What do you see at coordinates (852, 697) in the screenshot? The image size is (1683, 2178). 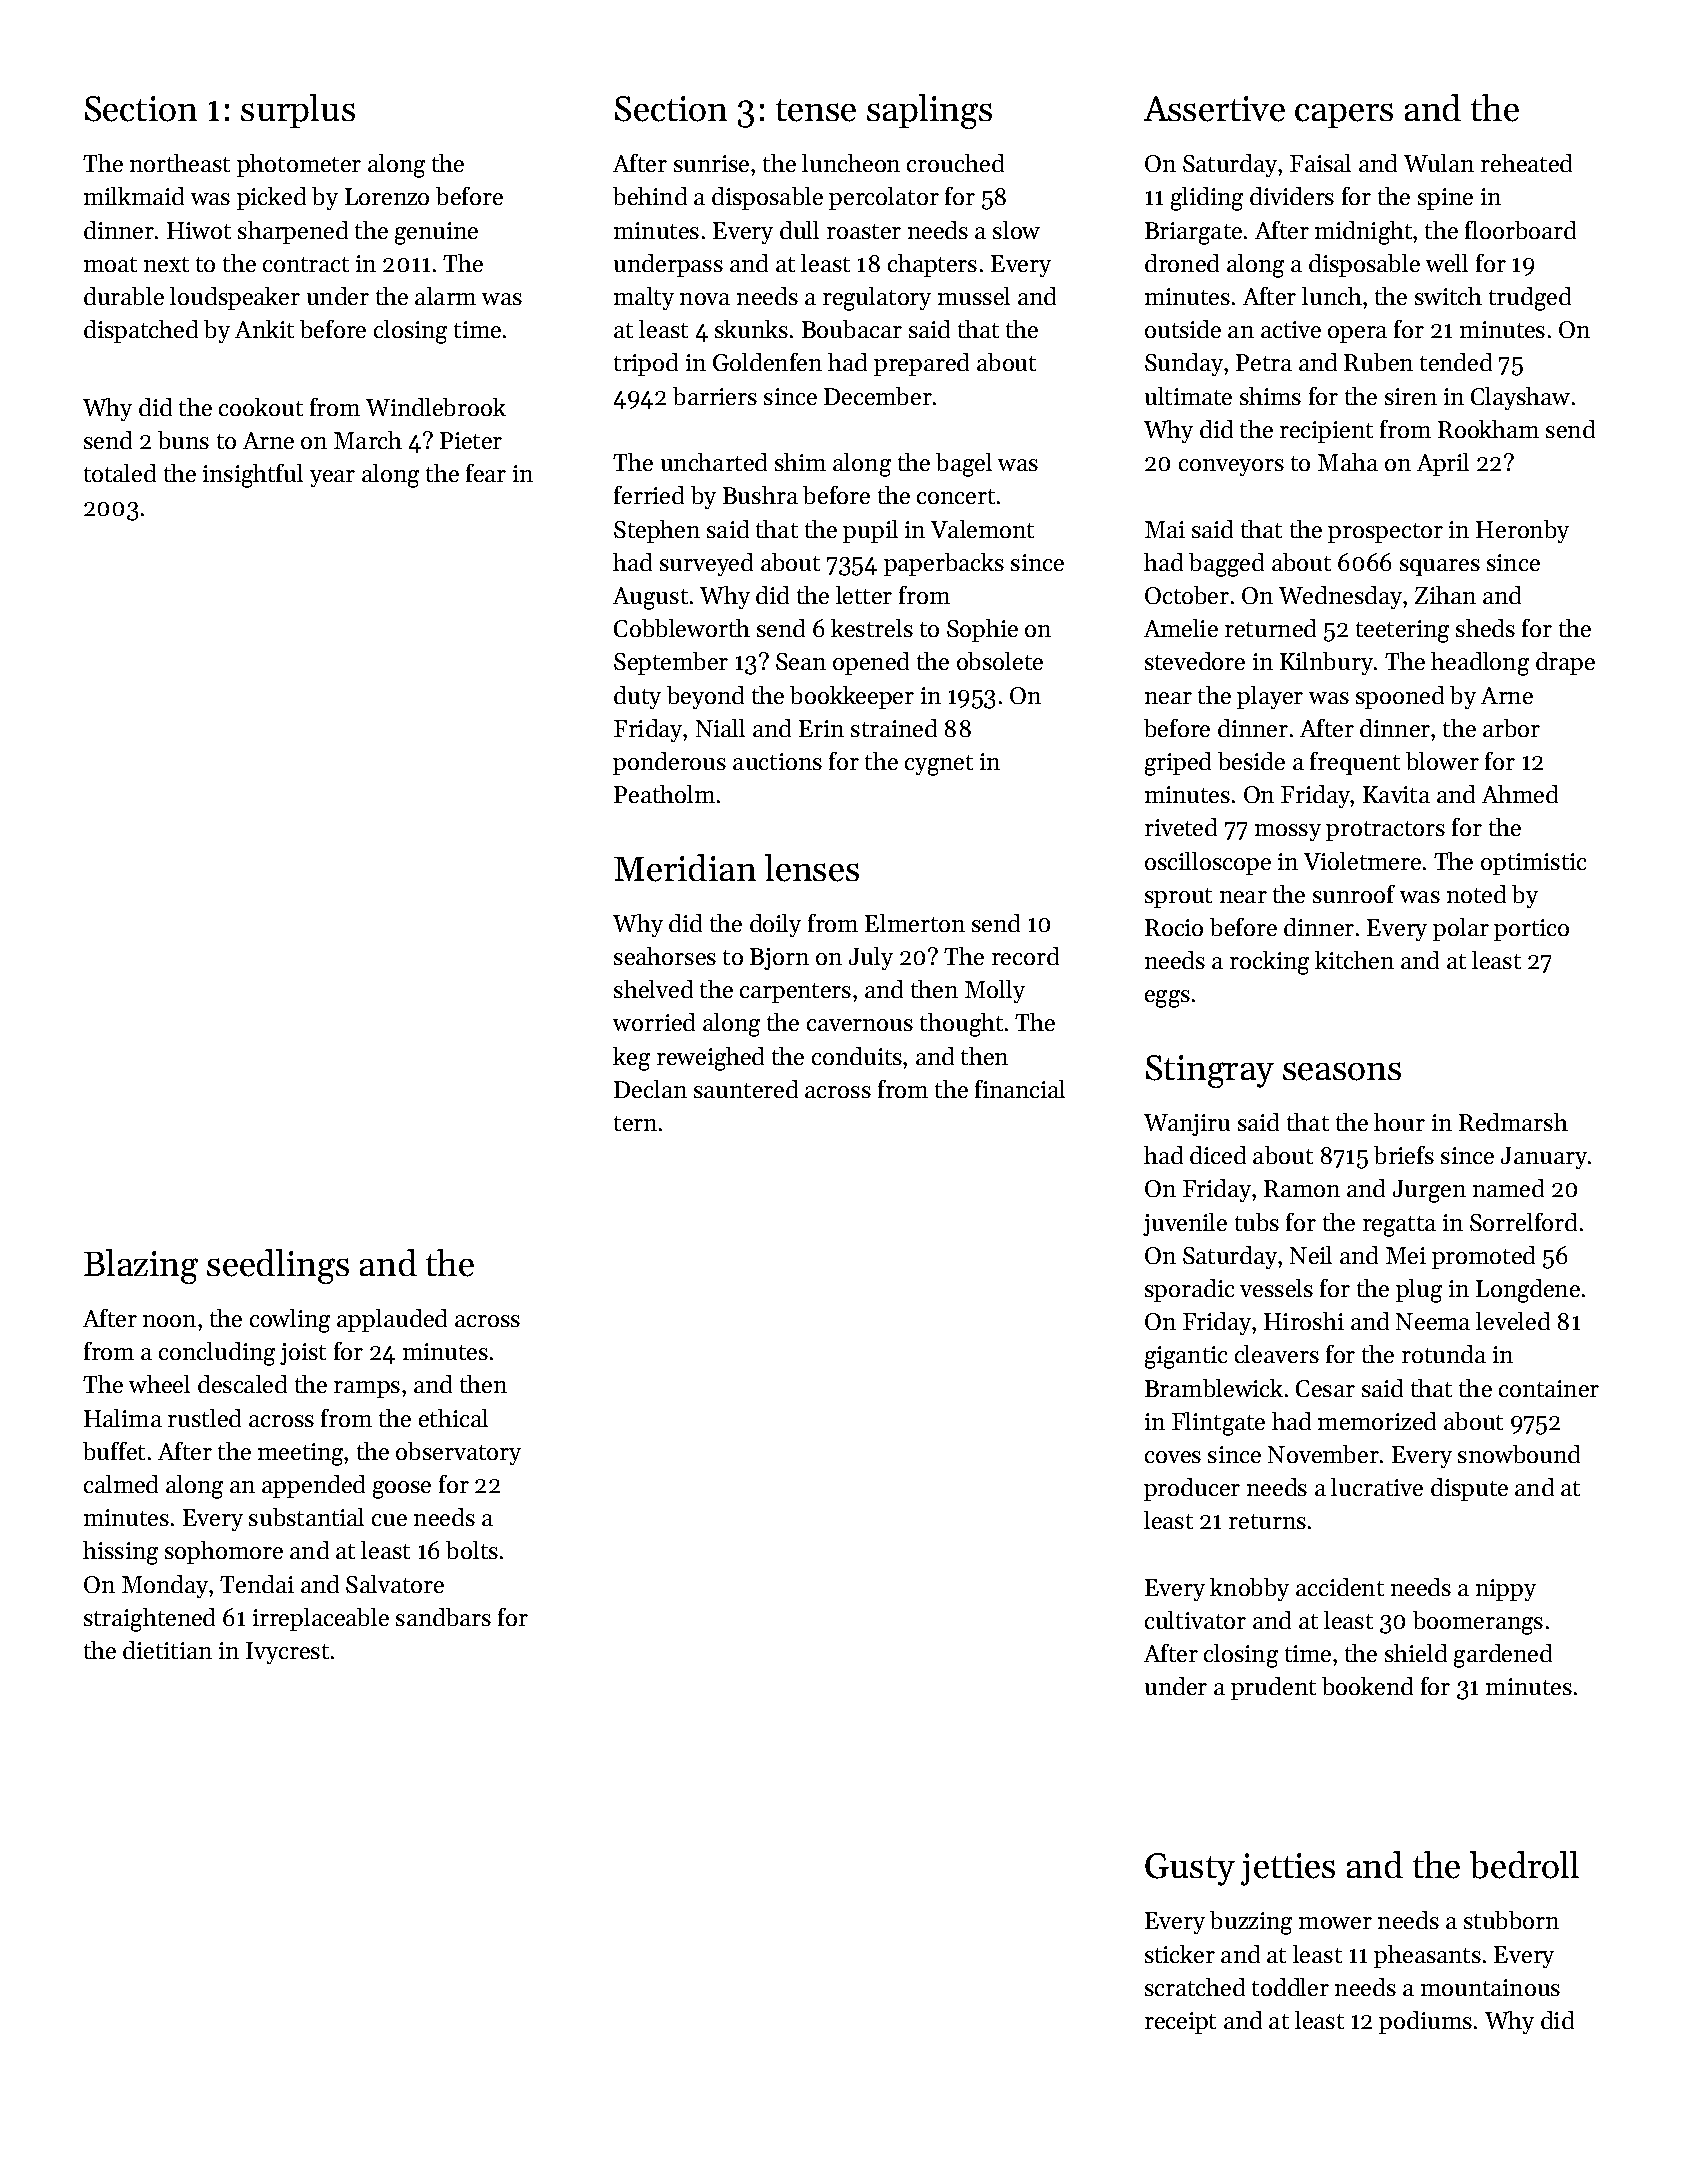 I see `bookkeeper` at bounding box center [852, 697].
